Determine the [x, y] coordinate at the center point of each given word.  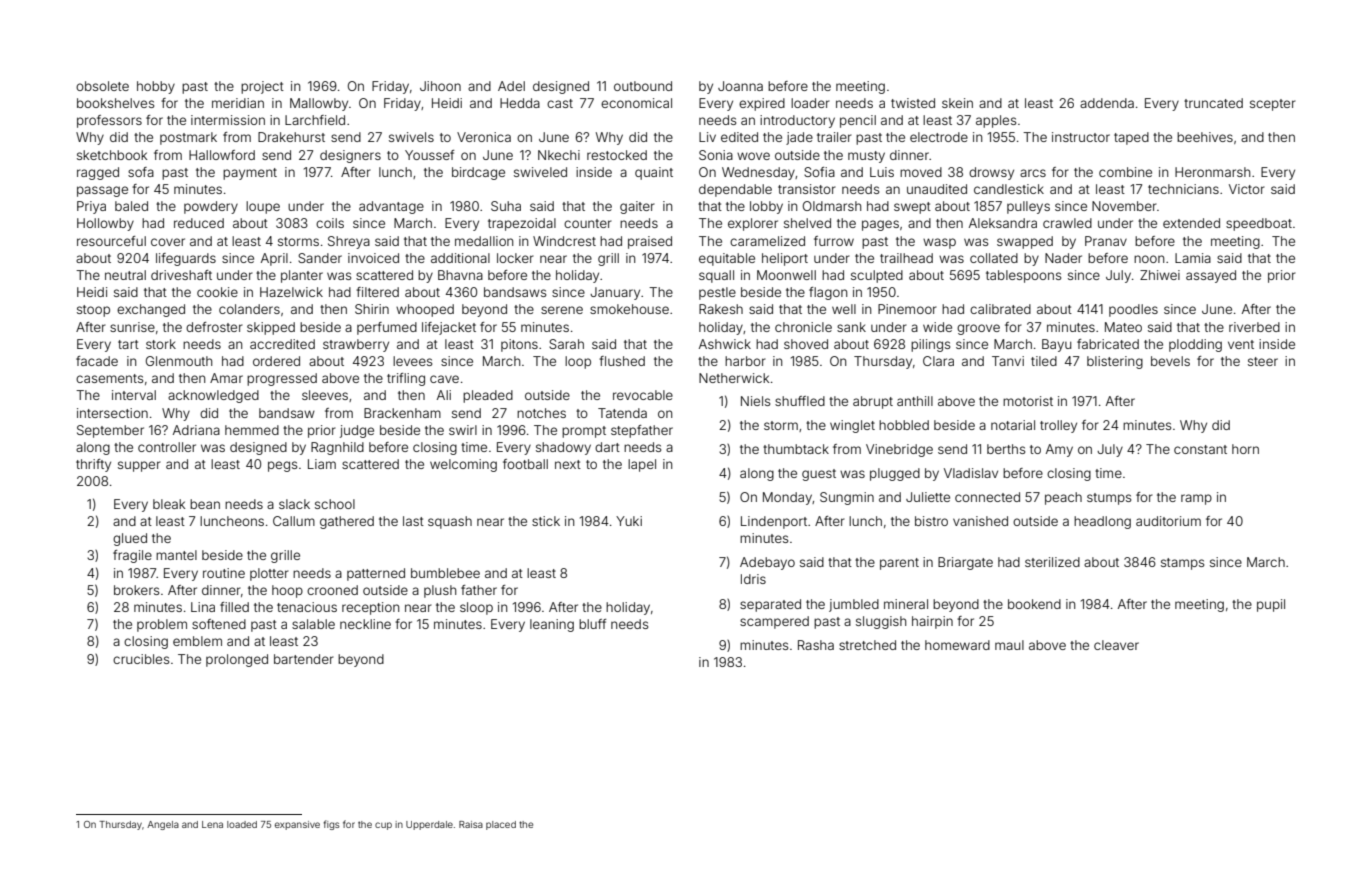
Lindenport [774, 522]
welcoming [463, 465]
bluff [592, 624]
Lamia [1193, 258]
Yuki [629, 521]
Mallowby [319, 104]
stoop [93, 311]
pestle [717, 293]
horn [1245, 449]
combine [1125, 172]
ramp [1196, 499]
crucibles [141, 659]
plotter [269, 574]
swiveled [540, 172]
